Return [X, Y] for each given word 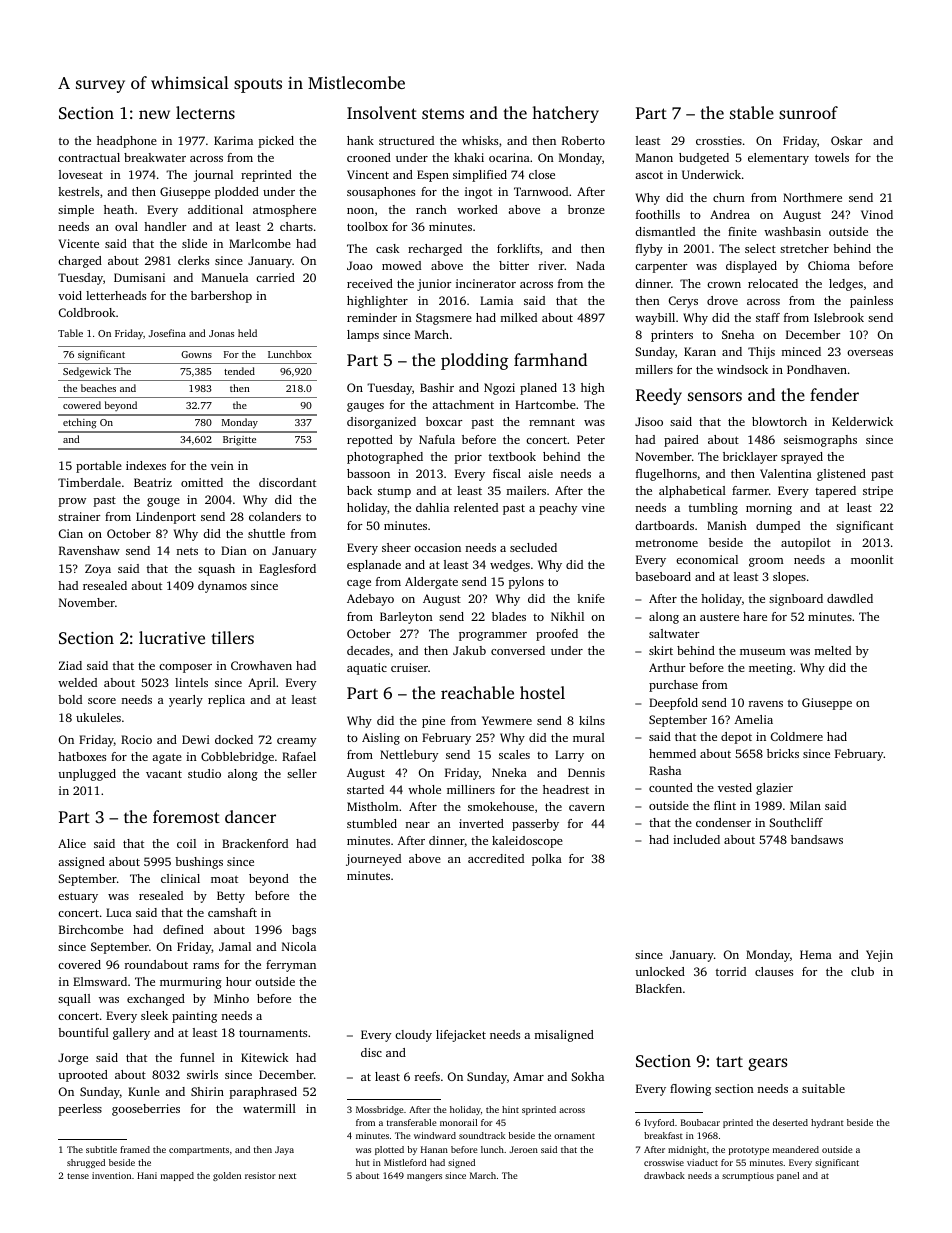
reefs [427, 1076]
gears [767, 1064]
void [70, 295]
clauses [774, 971]
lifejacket [461, 1036]
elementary [778, 159]
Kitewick [265, 1057]
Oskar [846, 140]
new [154, 114]
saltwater [674, 633]
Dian [234, 550]
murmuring [191, 983]
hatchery [565, 114]
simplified [480, 176]
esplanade [374, 566]
